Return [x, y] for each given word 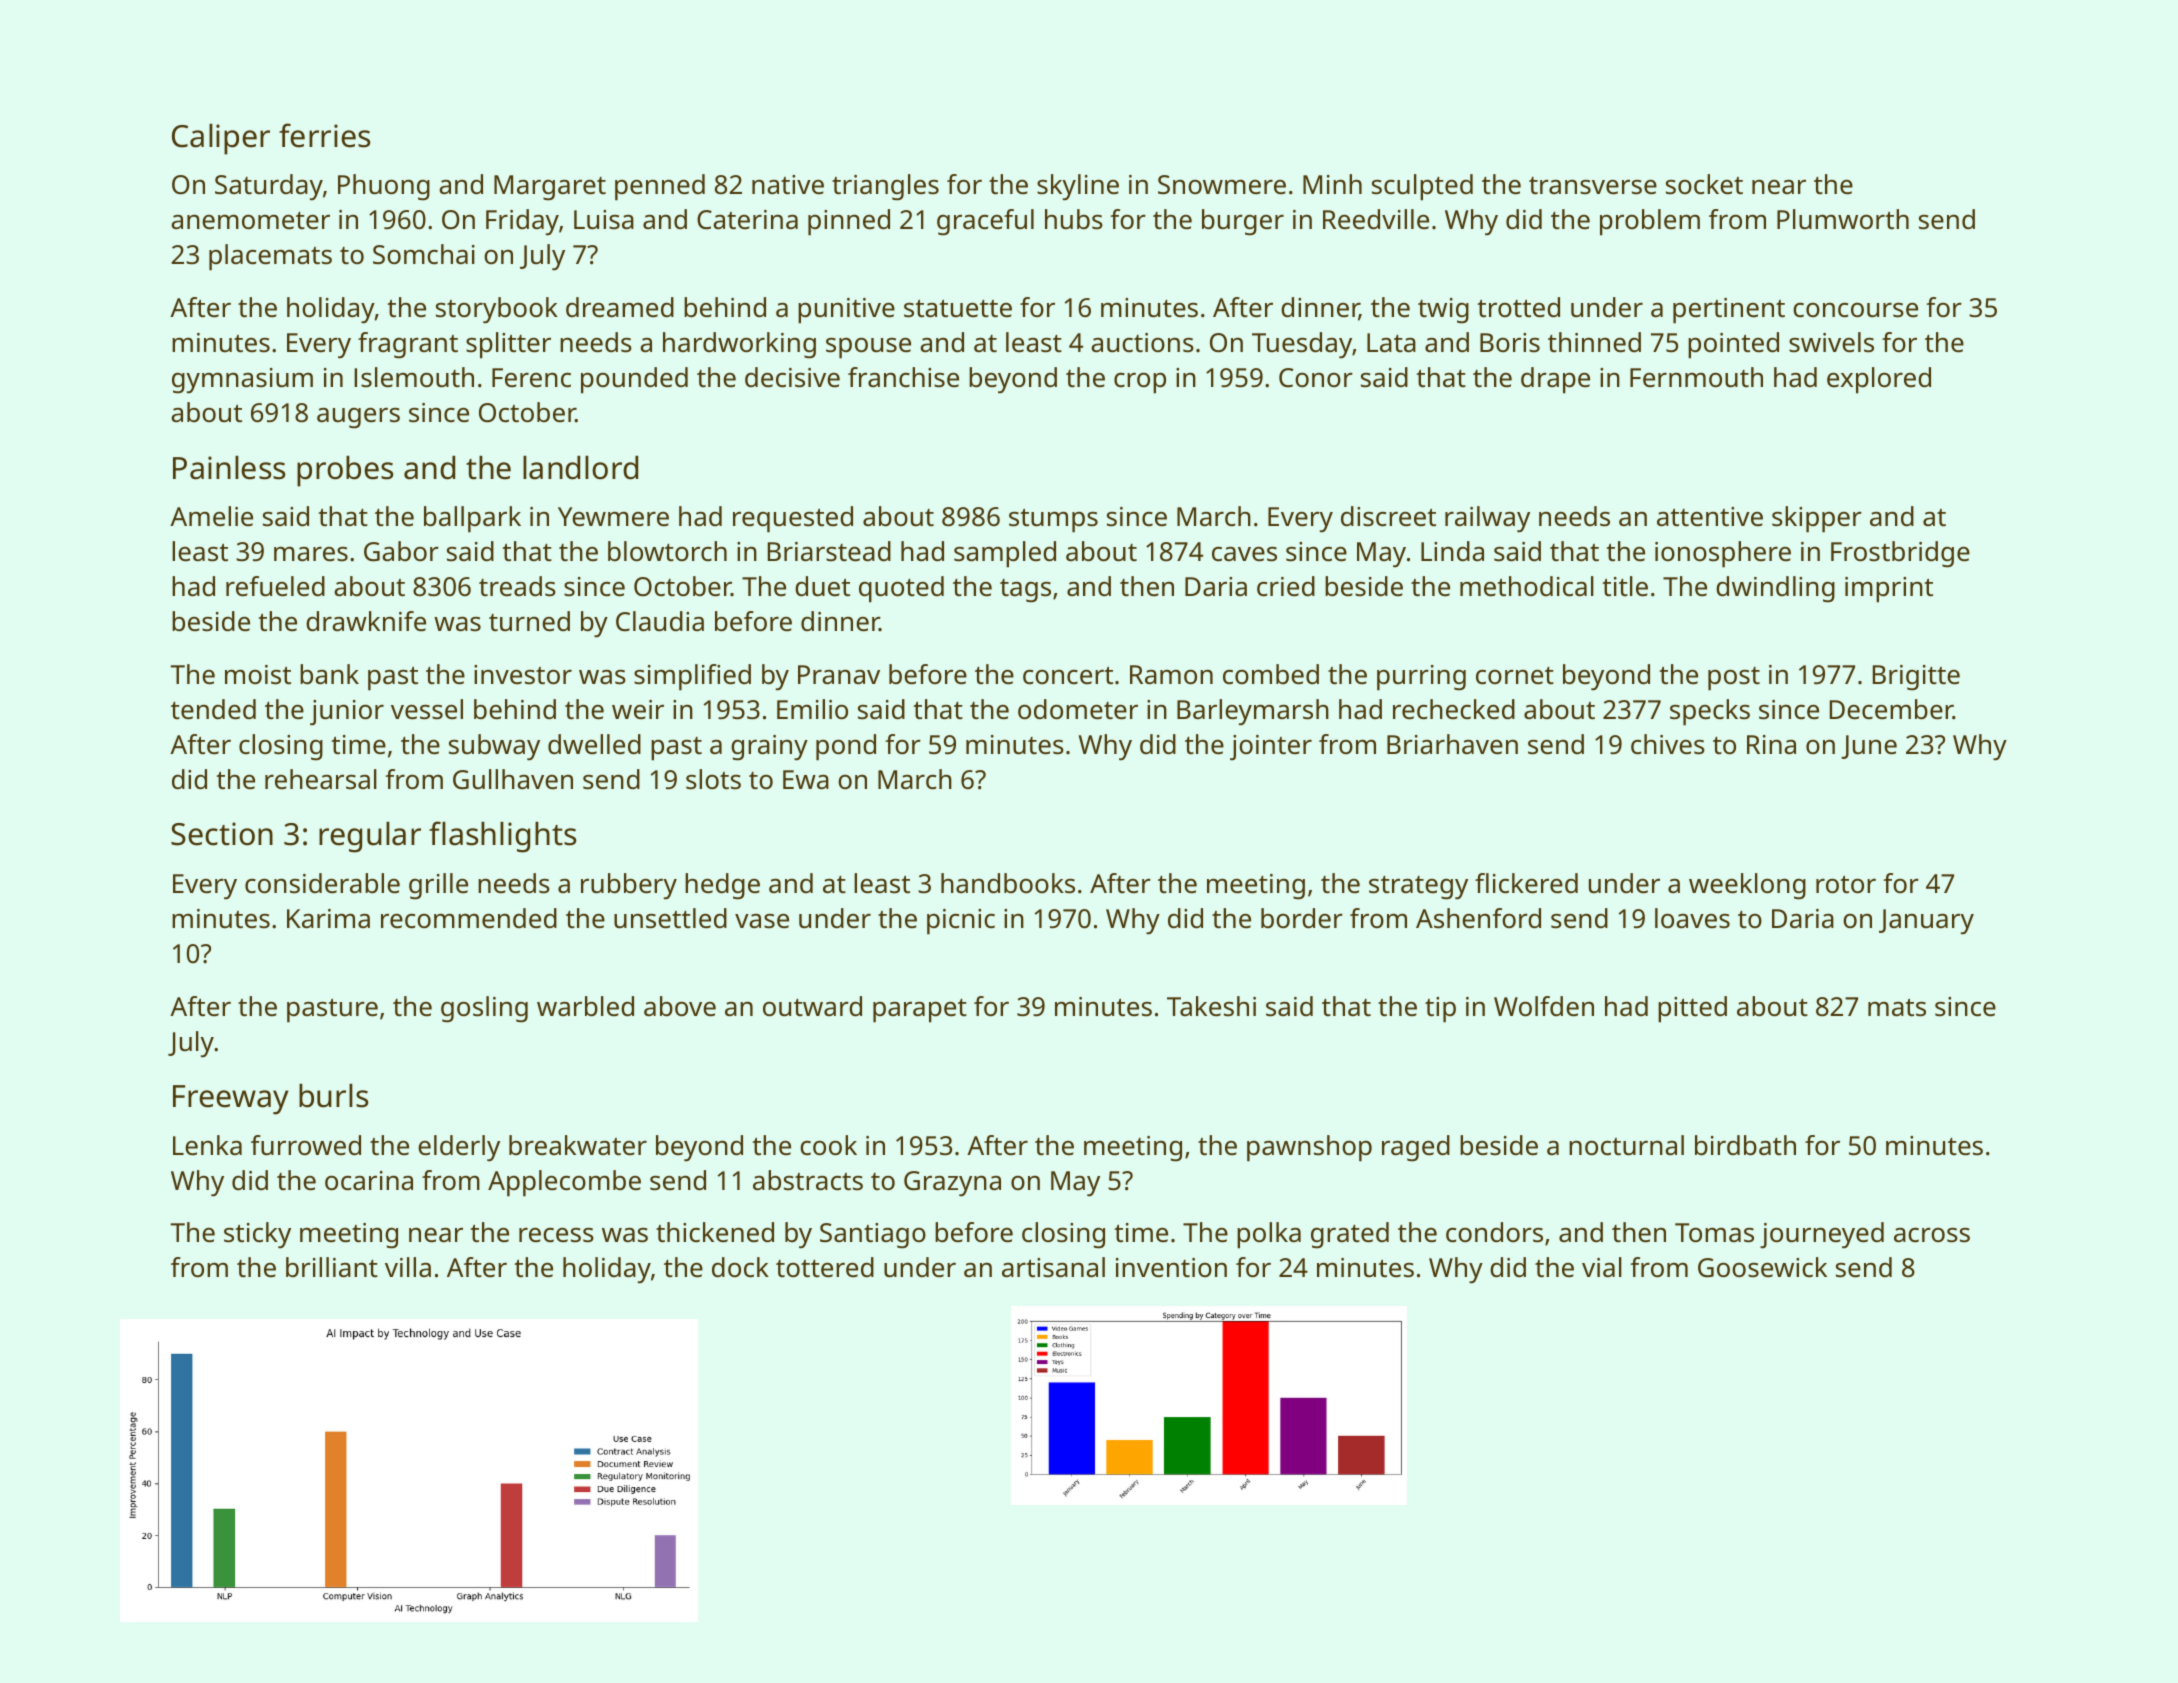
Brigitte [1916, 678]
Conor [1316, 378]
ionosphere [1723, 554]
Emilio [812, 709]
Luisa [604, 220]
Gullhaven [513, 779]
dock [740, 1267]
